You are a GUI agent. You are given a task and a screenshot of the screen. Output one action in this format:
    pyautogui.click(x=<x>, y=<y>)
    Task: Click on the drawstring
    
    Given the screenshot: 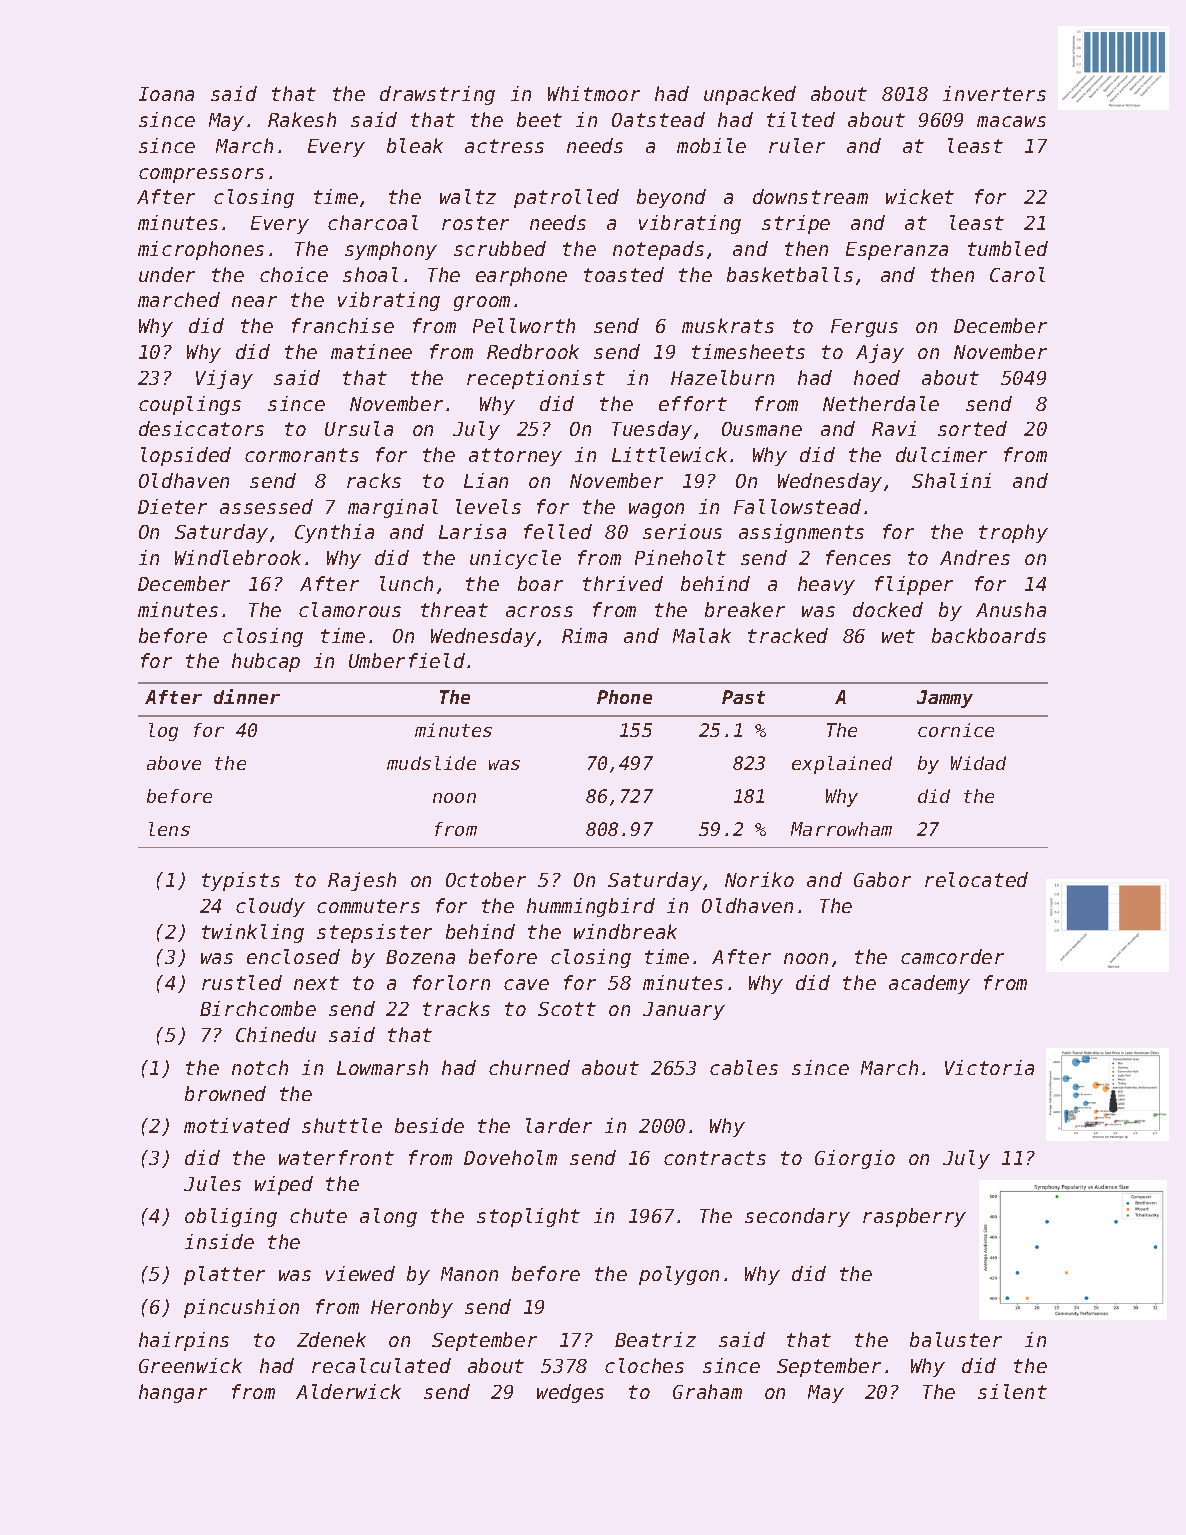 What is the action you would take?
    pyautogui.click(x=437, y=95)
